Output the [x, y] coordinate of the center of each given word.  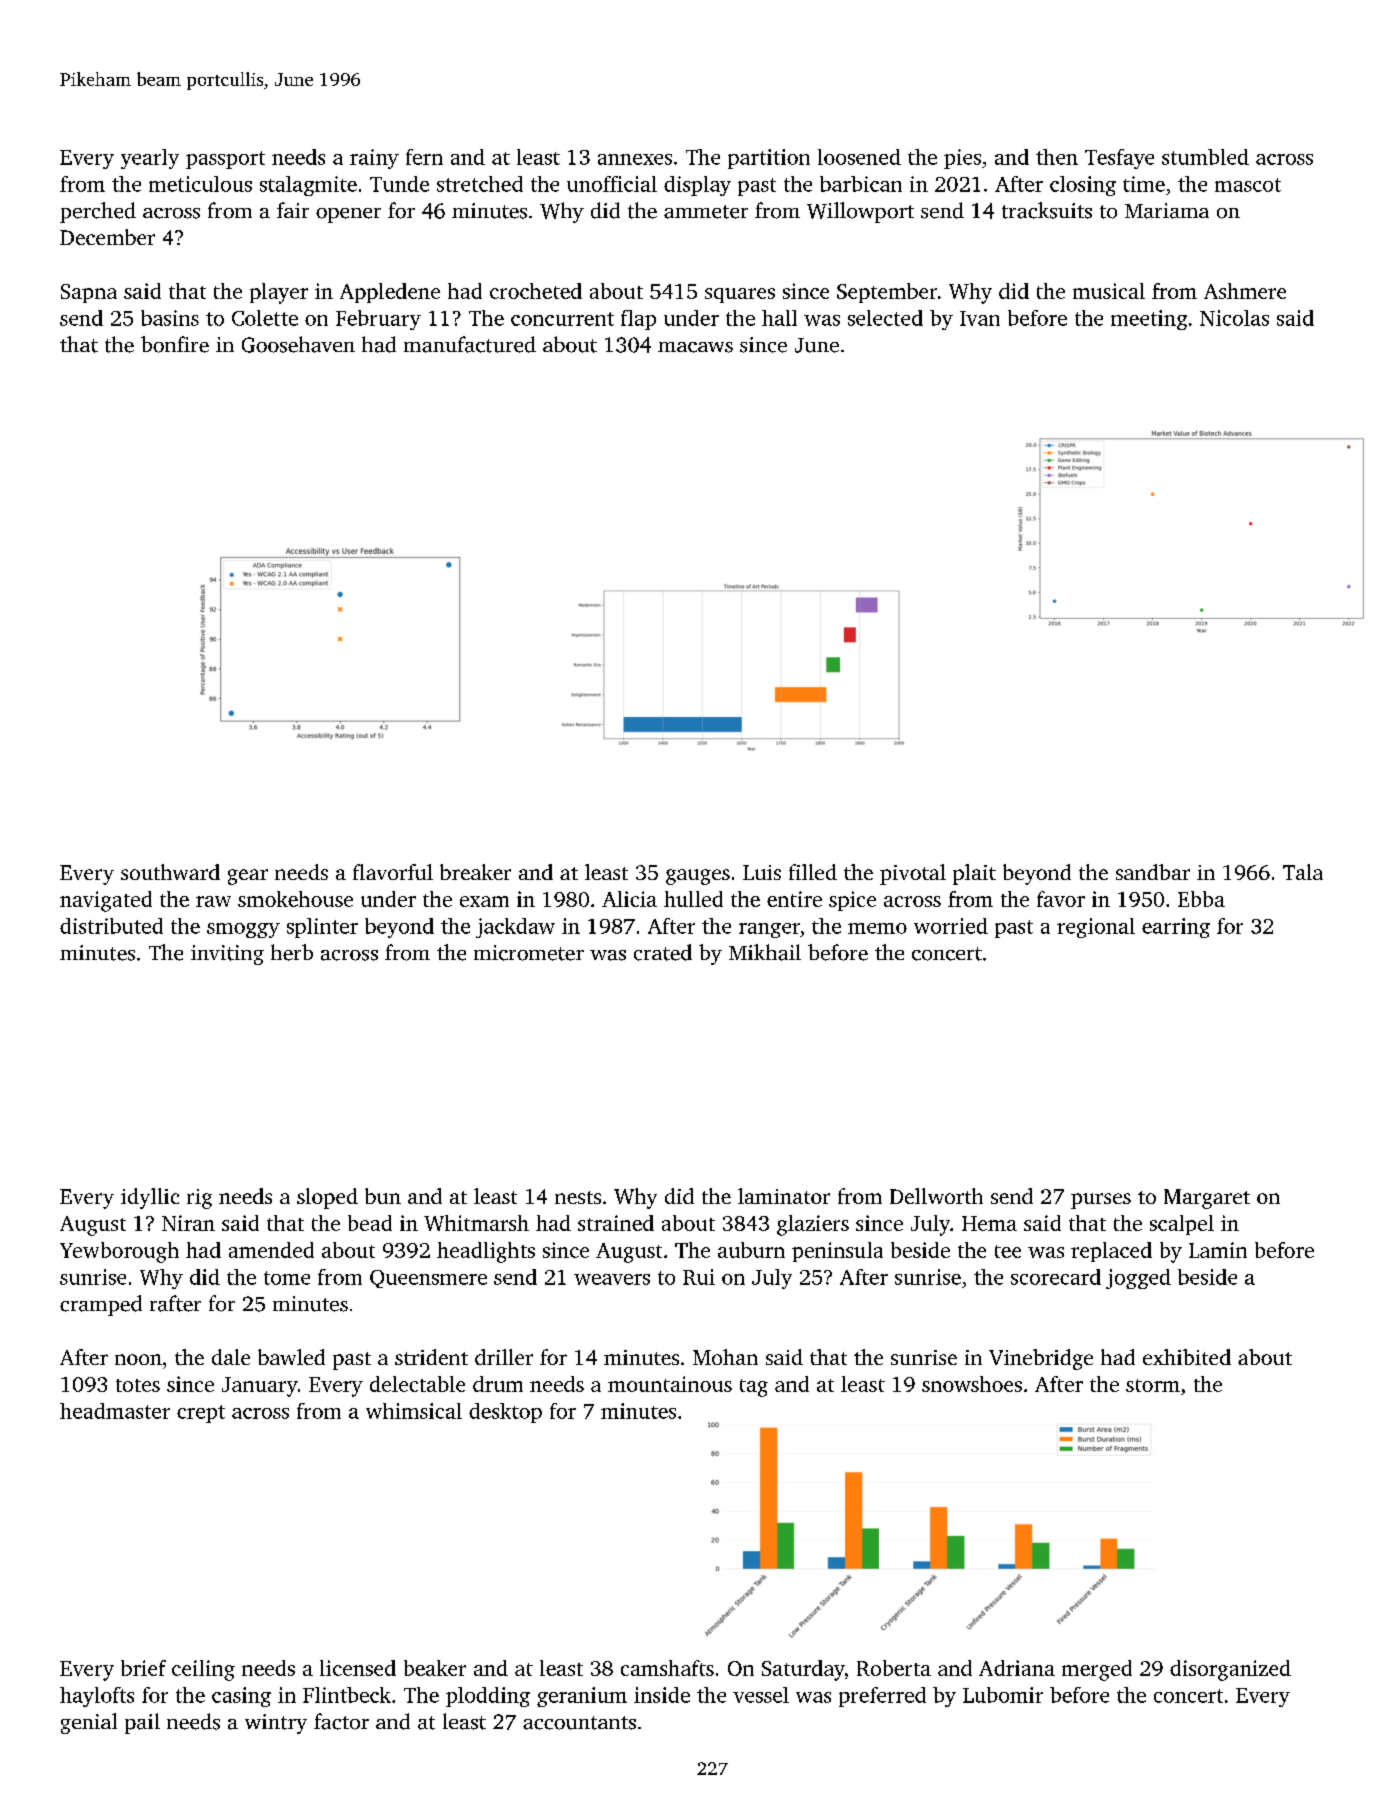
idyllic [150, 1198]
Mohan [725, 1357]
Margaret [1207, 1199]
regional [1096, 928]
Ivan [980, 318]
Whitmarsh [476, 1223]
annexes [635, 159]
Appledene [390, 293]
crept [201, 1414]
